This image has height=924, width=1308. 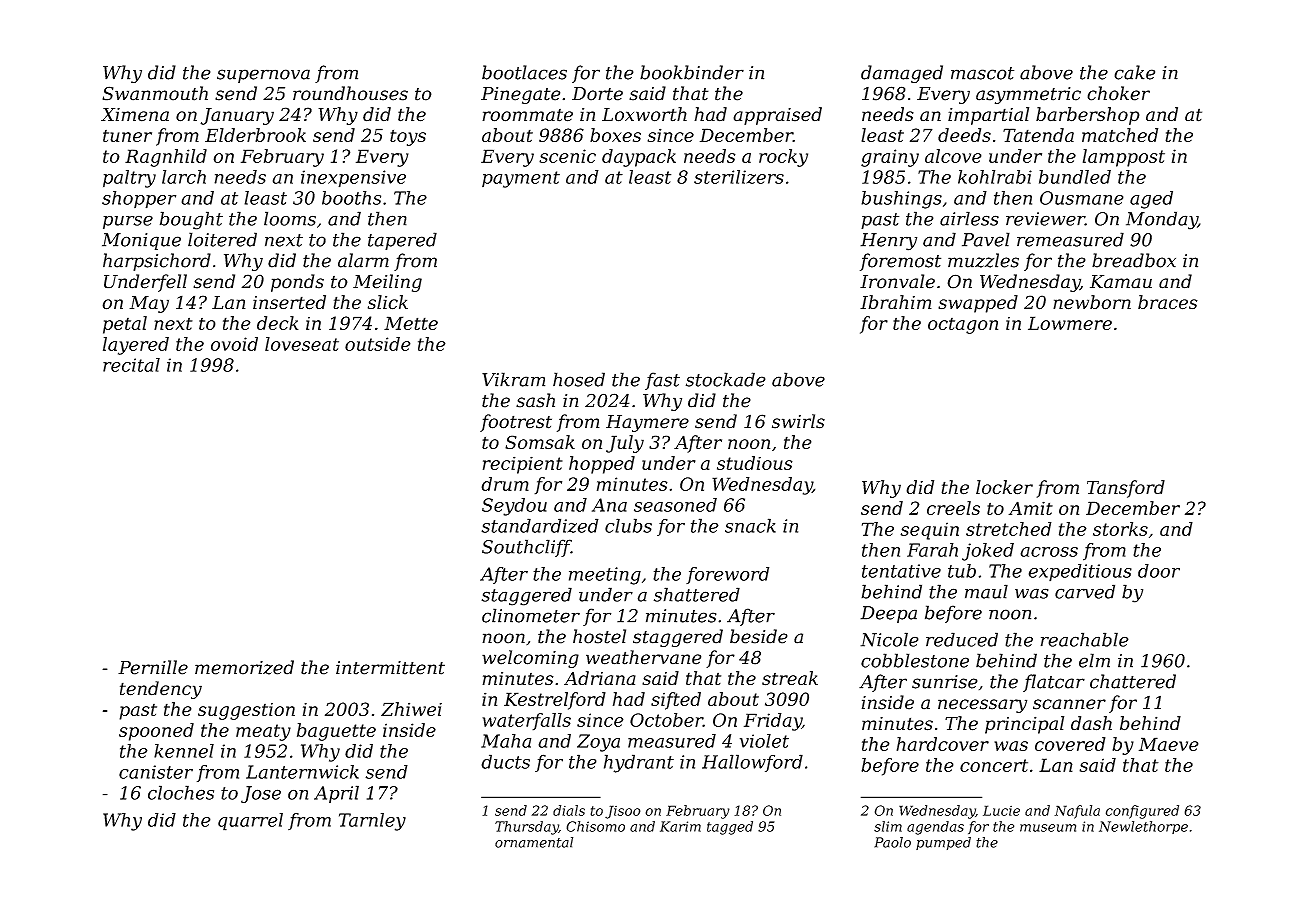 What do you see at coordinates (676, 701) in the image?
I see `sifted` at bounding box center [676, 701].
